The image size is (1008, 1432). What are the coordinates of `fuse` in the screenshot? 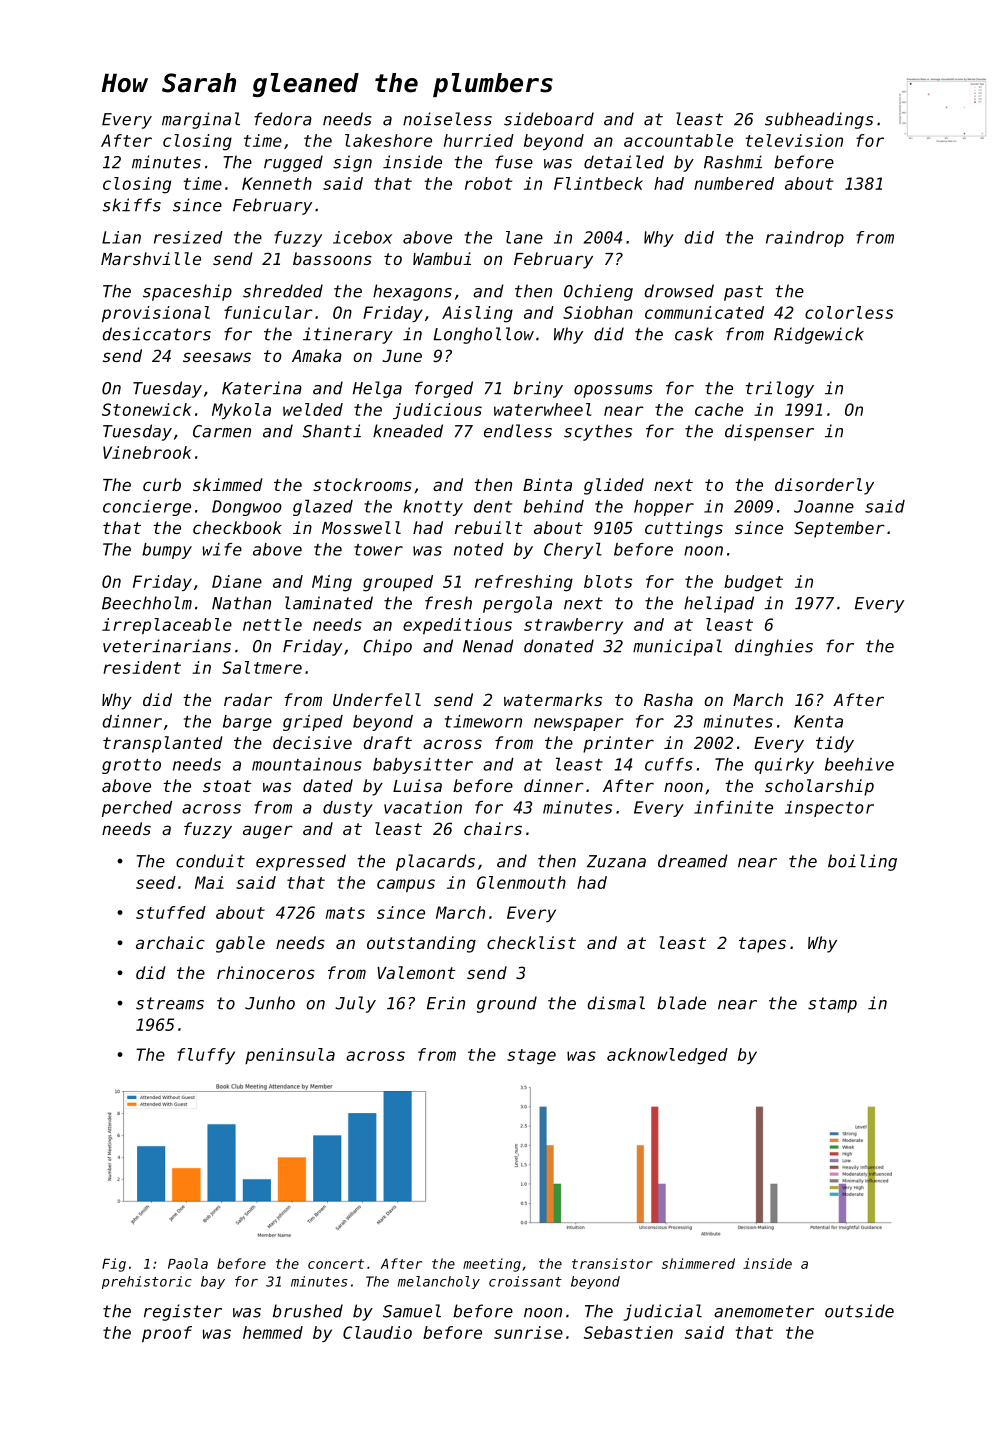 It's located at (514, 162).
